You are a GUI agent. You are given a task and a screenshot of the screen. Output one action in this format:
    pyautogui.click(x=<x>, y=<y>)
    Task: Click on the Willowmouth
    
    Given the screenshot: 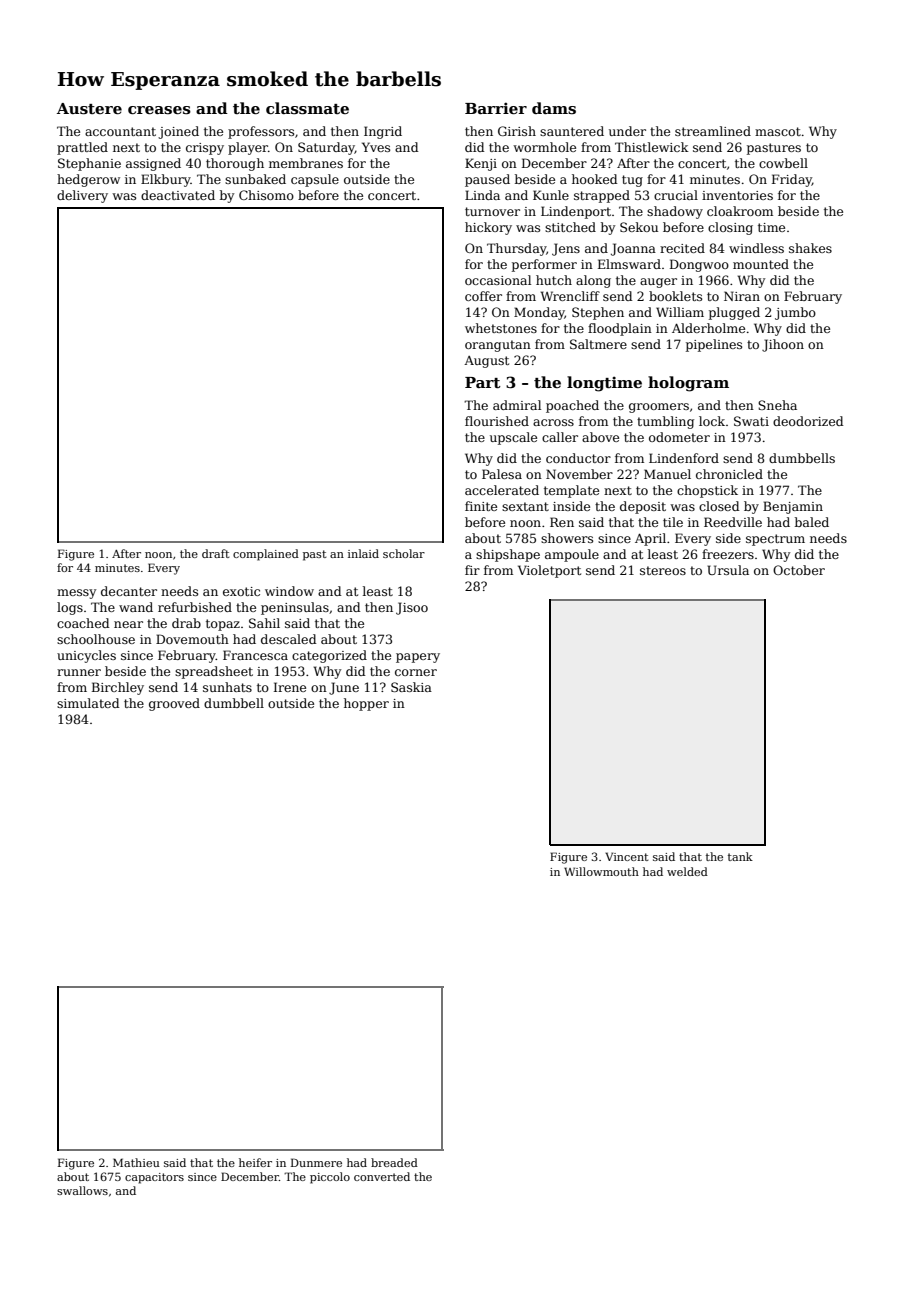 What is the action you would take?
    pyautogui.click(x=601, y=871)
